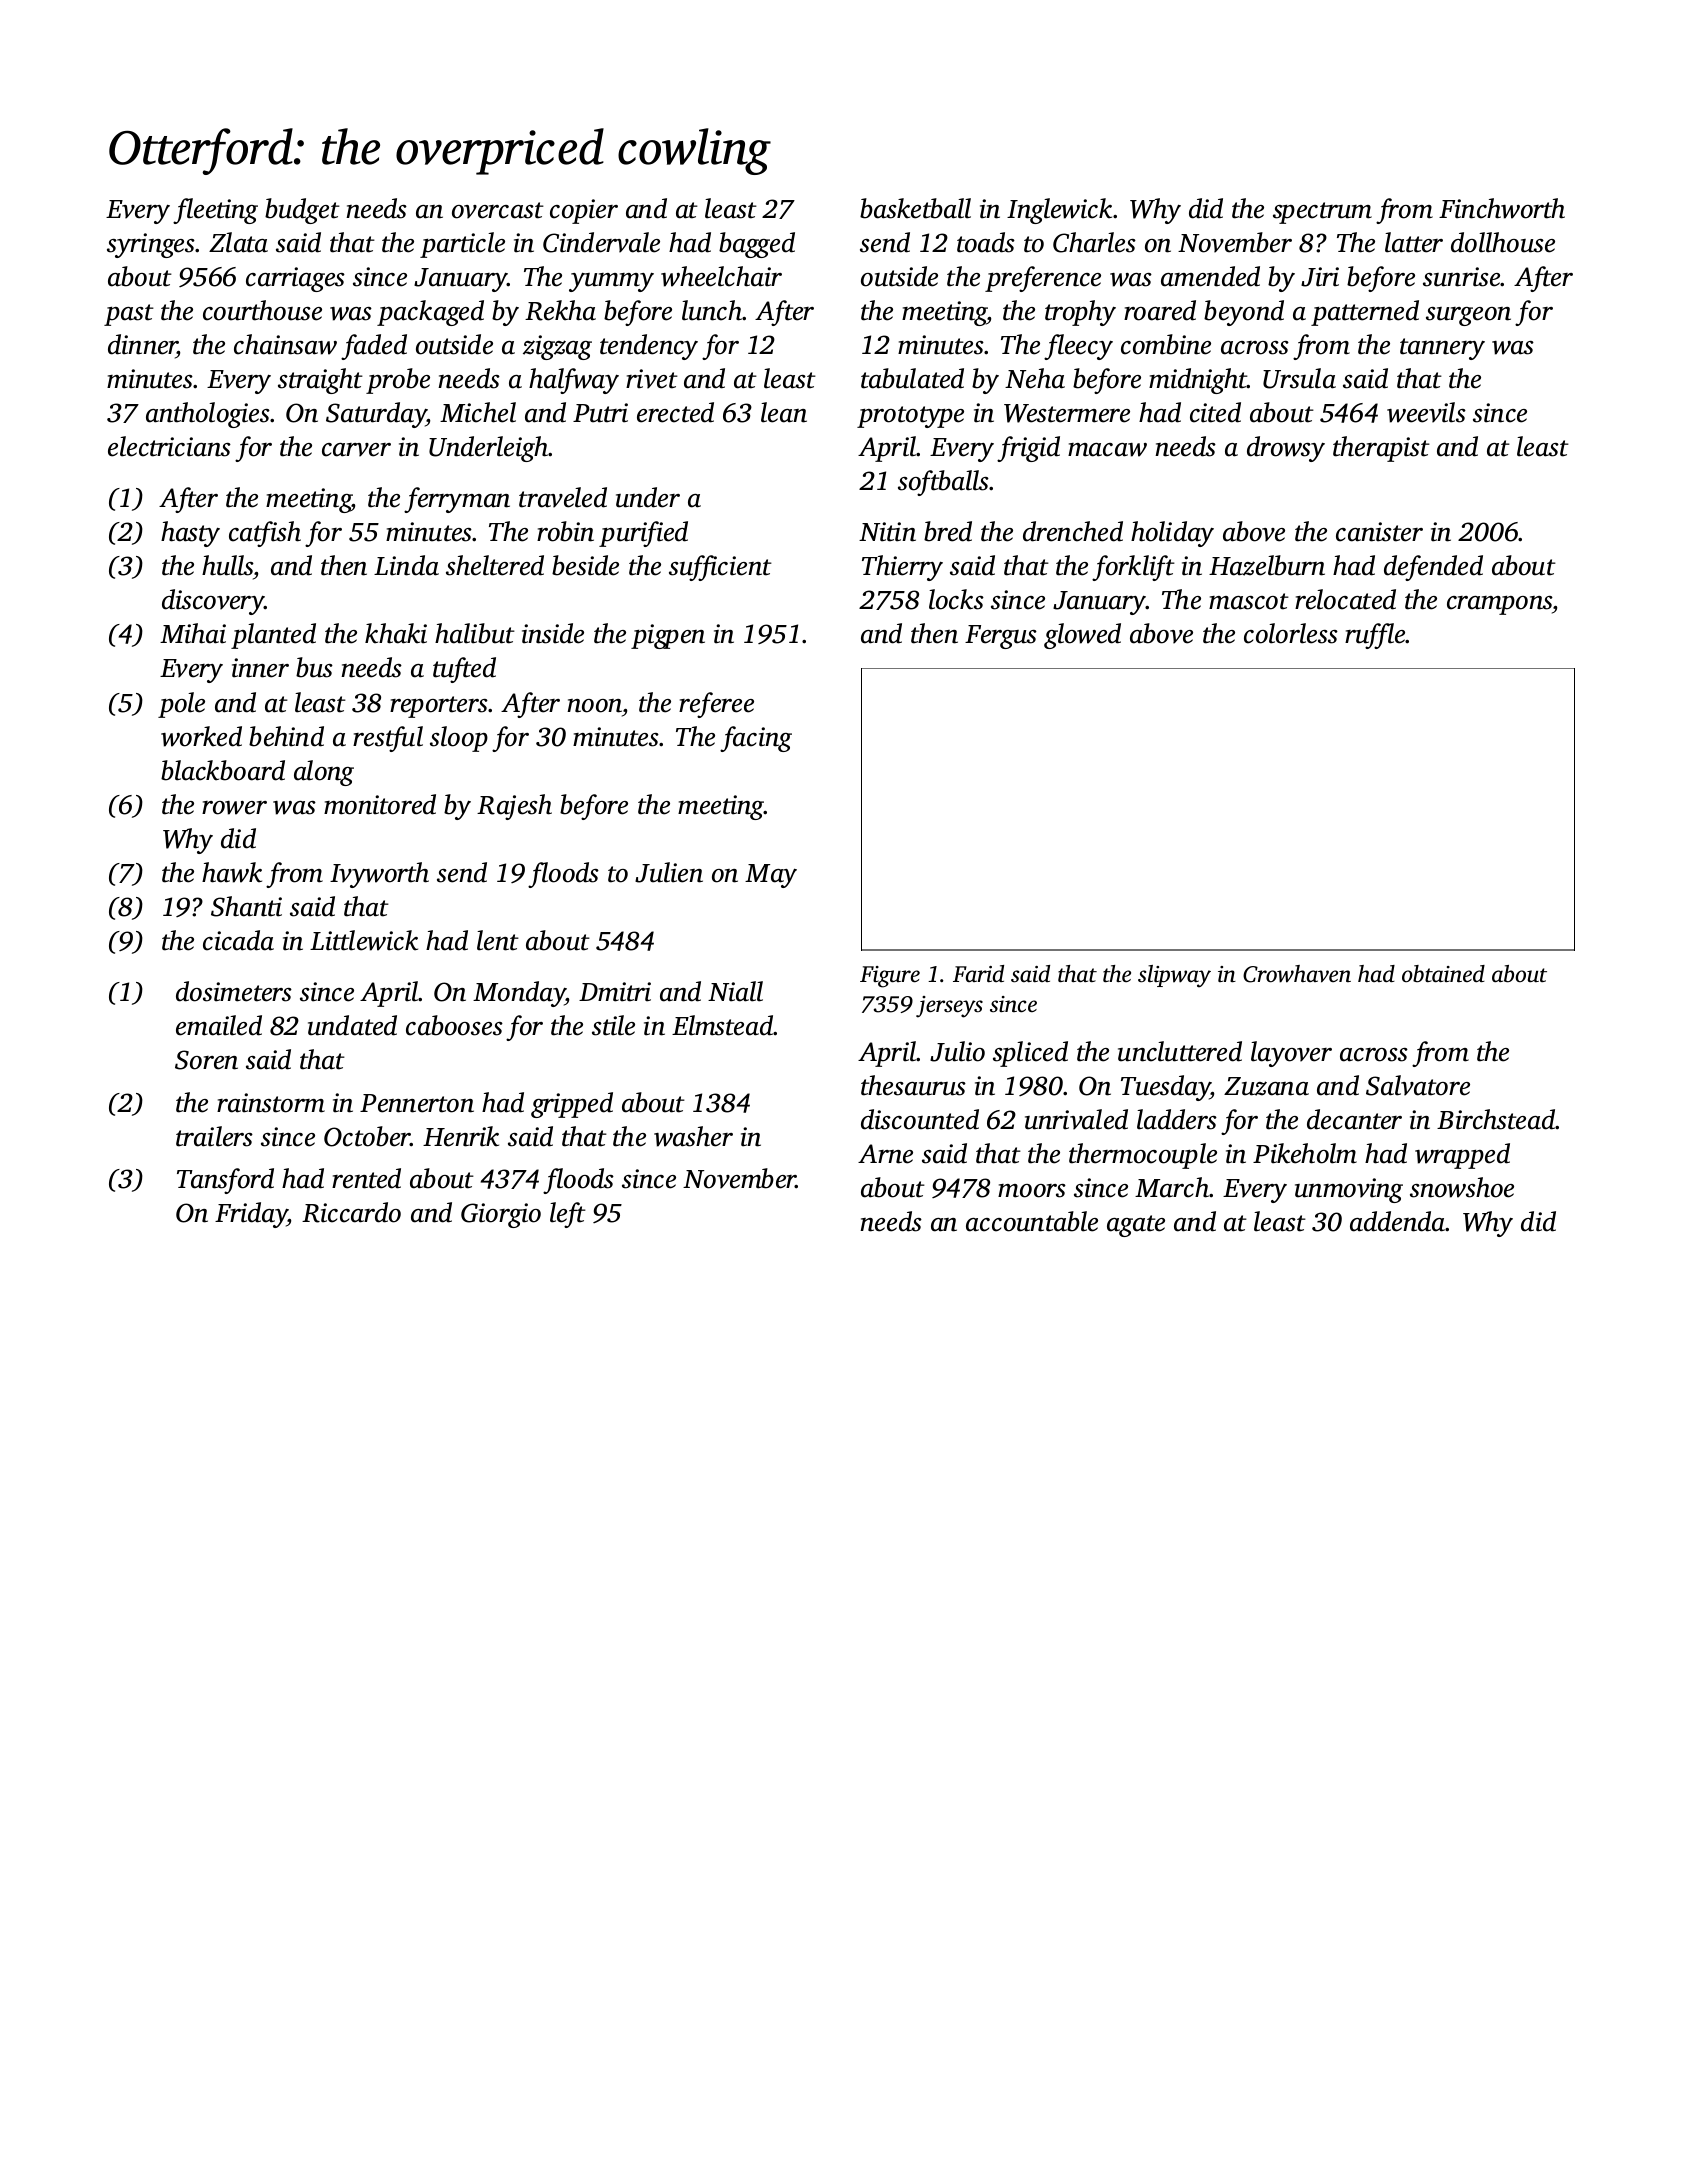  What do you see at coordinates (1433, 568) in the screenshot?
I see `defended` at bounding box center [1433, 568].
